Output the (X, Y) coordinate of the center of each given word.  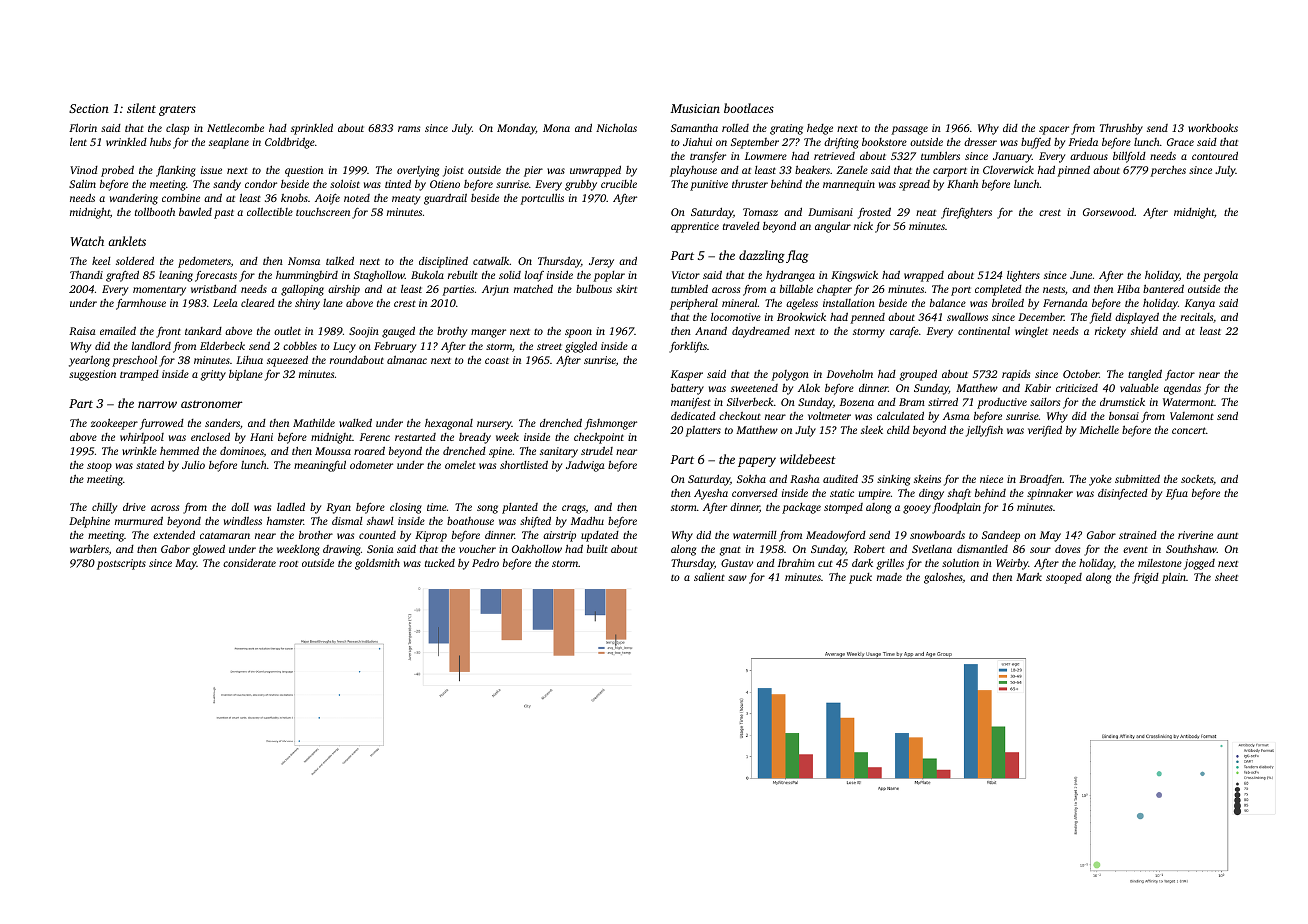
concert (1189, 430)
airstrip (559, 536)
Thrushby (1121, 129)
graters (177, 110)
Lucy (344, 347)
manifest (691, 403)
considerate (249, 562)
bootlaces (749, 108)
